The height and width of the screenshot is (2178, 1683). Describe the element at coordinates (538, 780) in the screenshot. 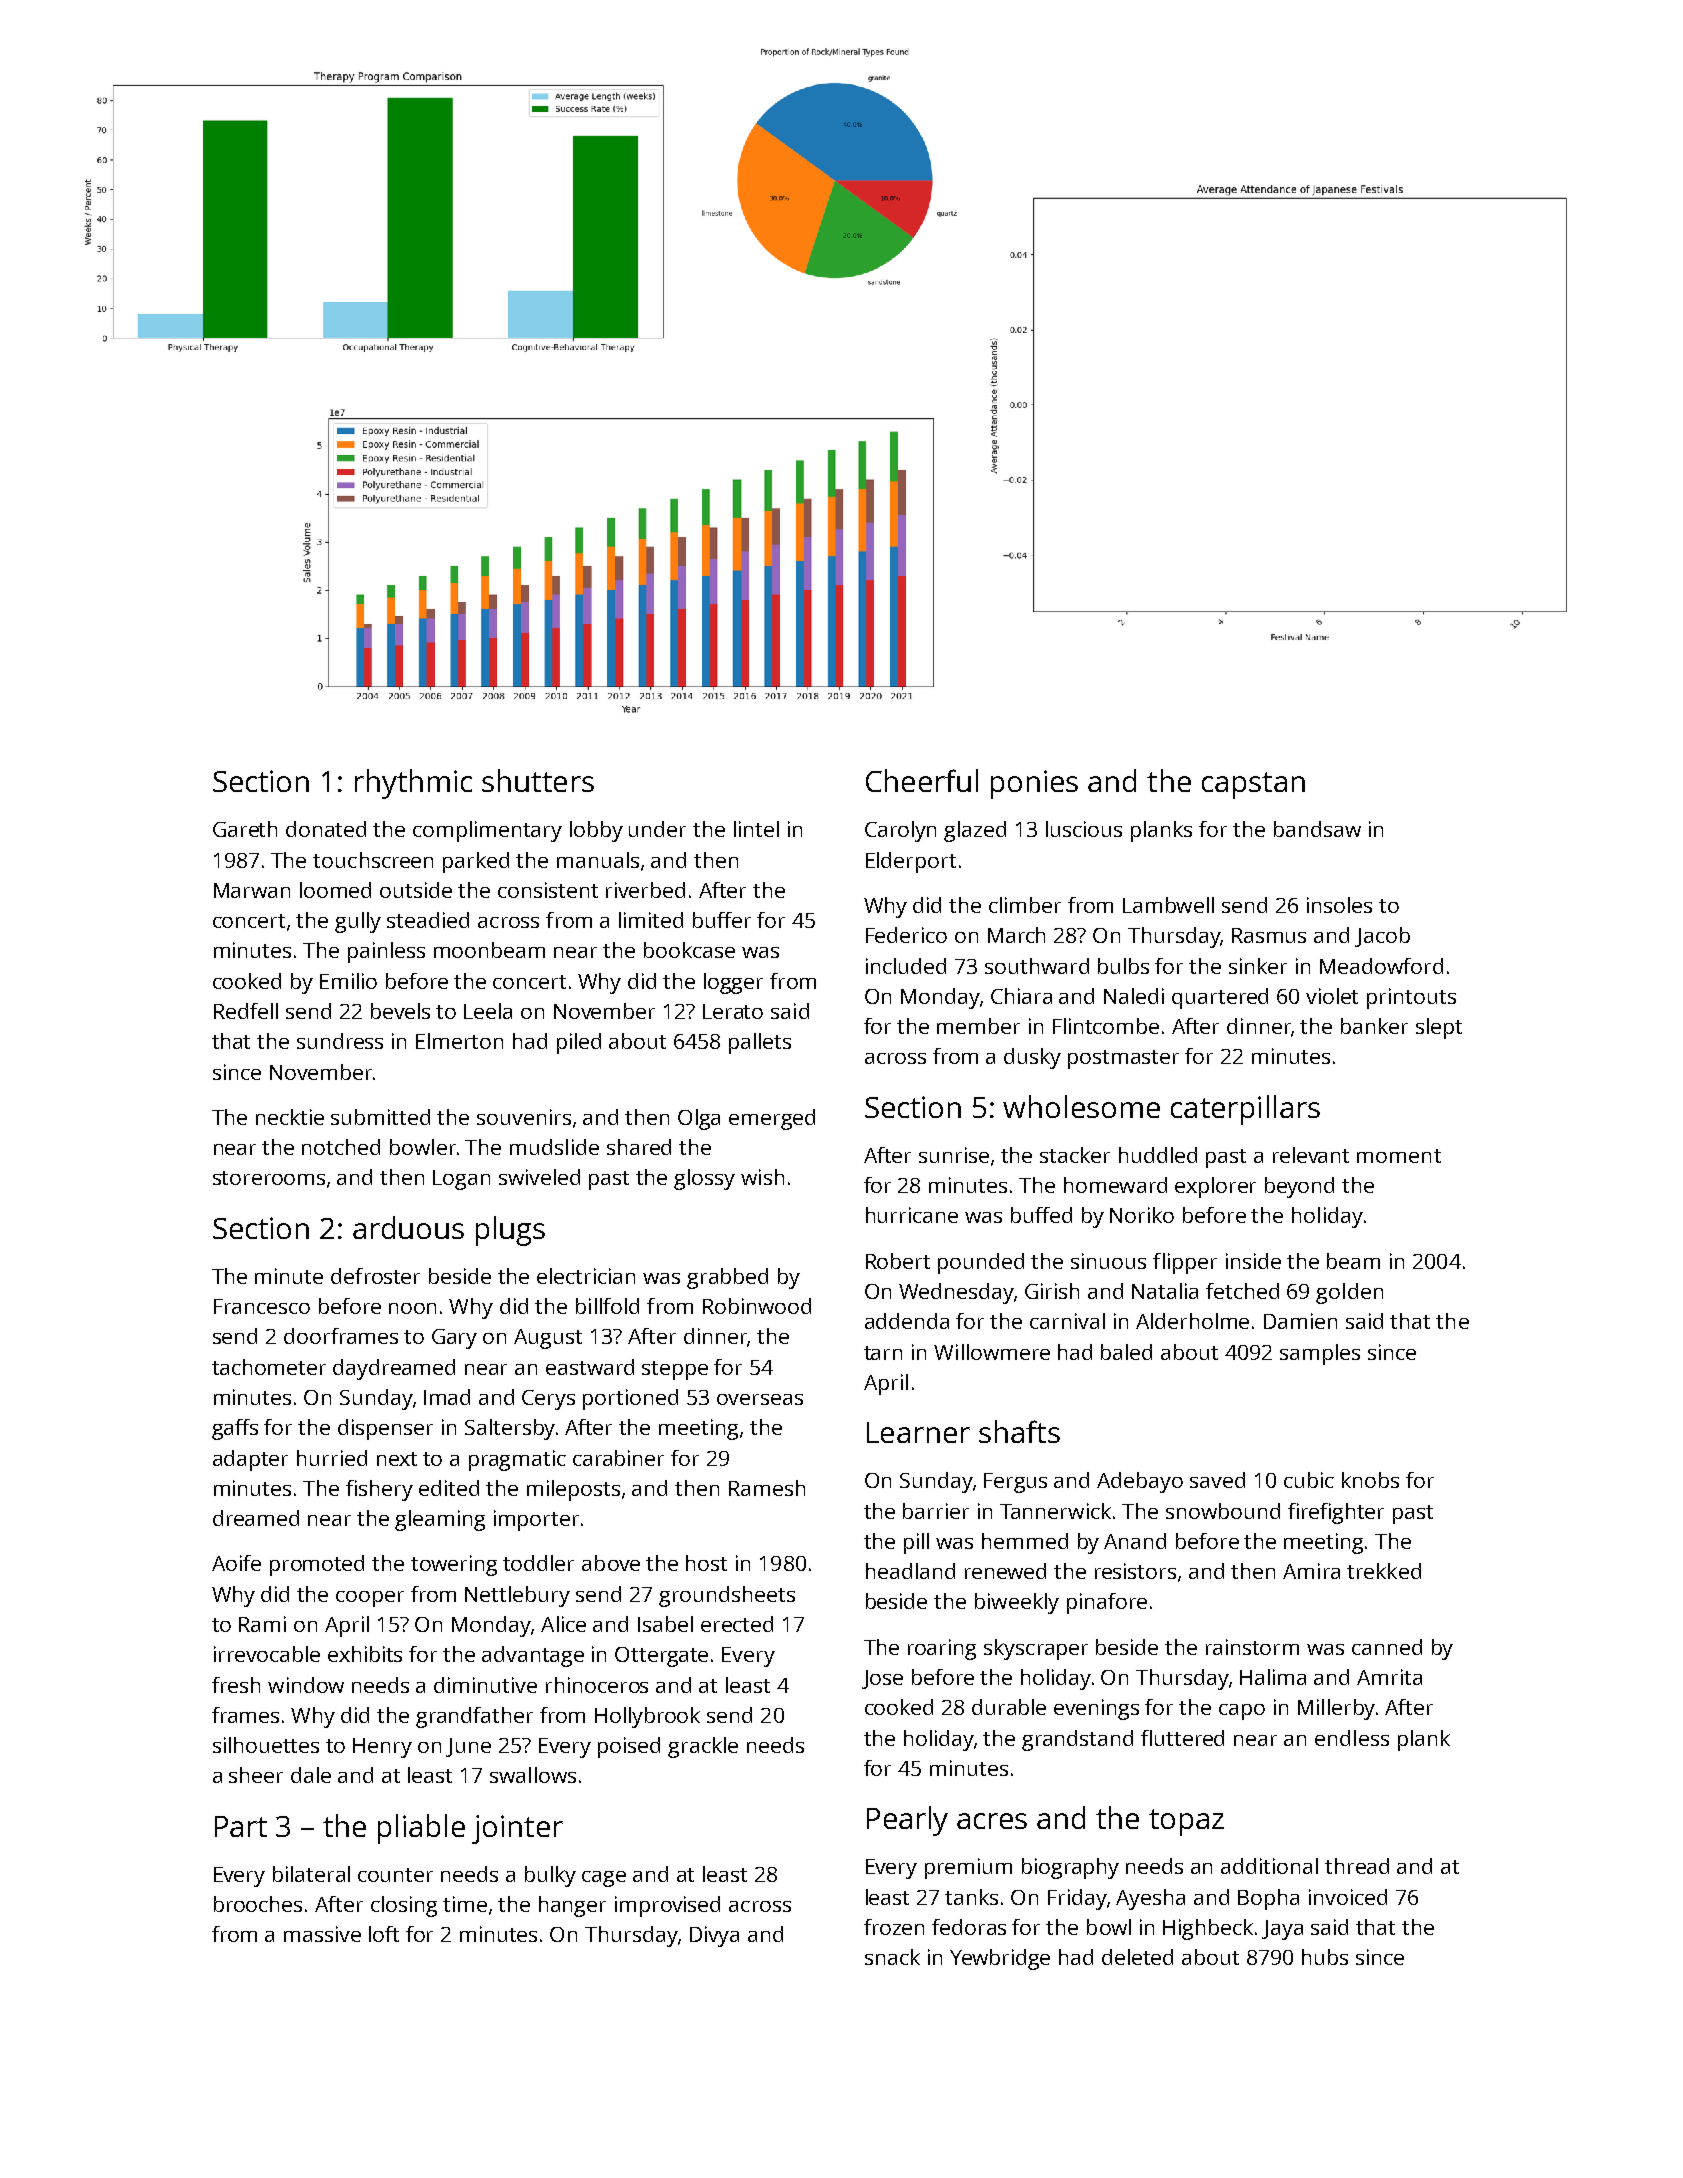

I see `shutters` at that location.
